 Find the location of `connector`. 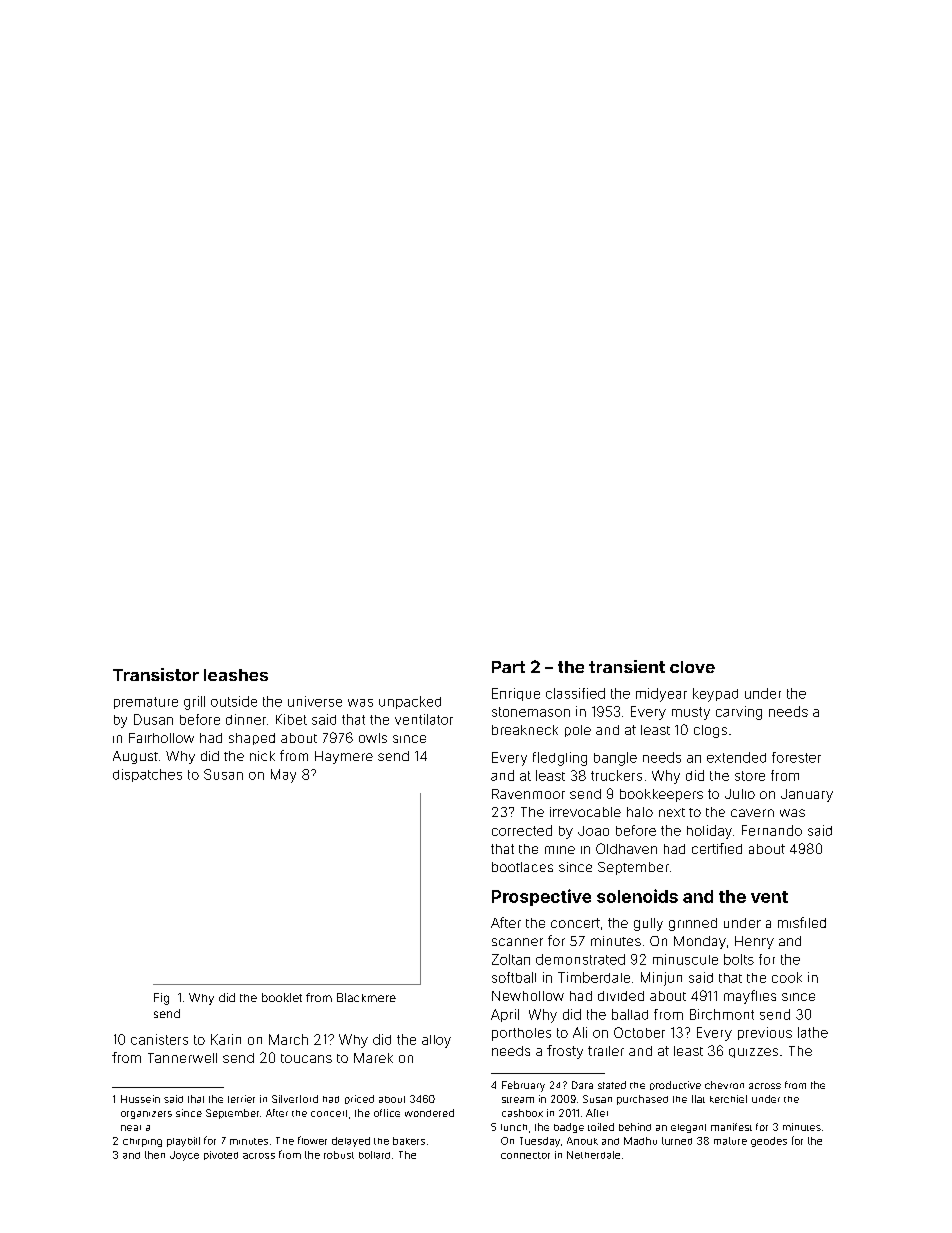

connector is located at coordinates (525, 1155).
